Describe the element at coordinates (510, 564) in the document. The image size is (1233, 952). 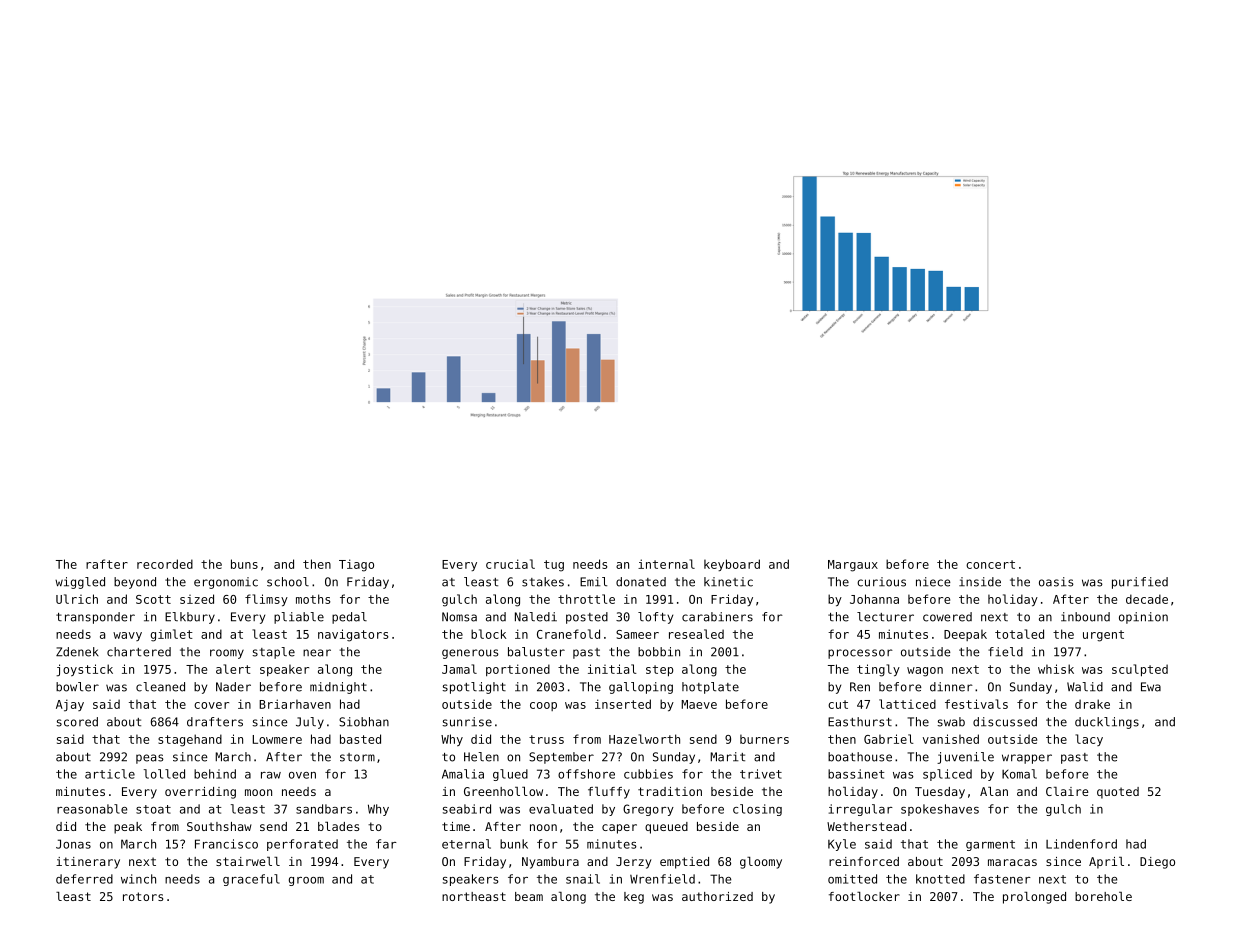
I see `crucial` at that location.
